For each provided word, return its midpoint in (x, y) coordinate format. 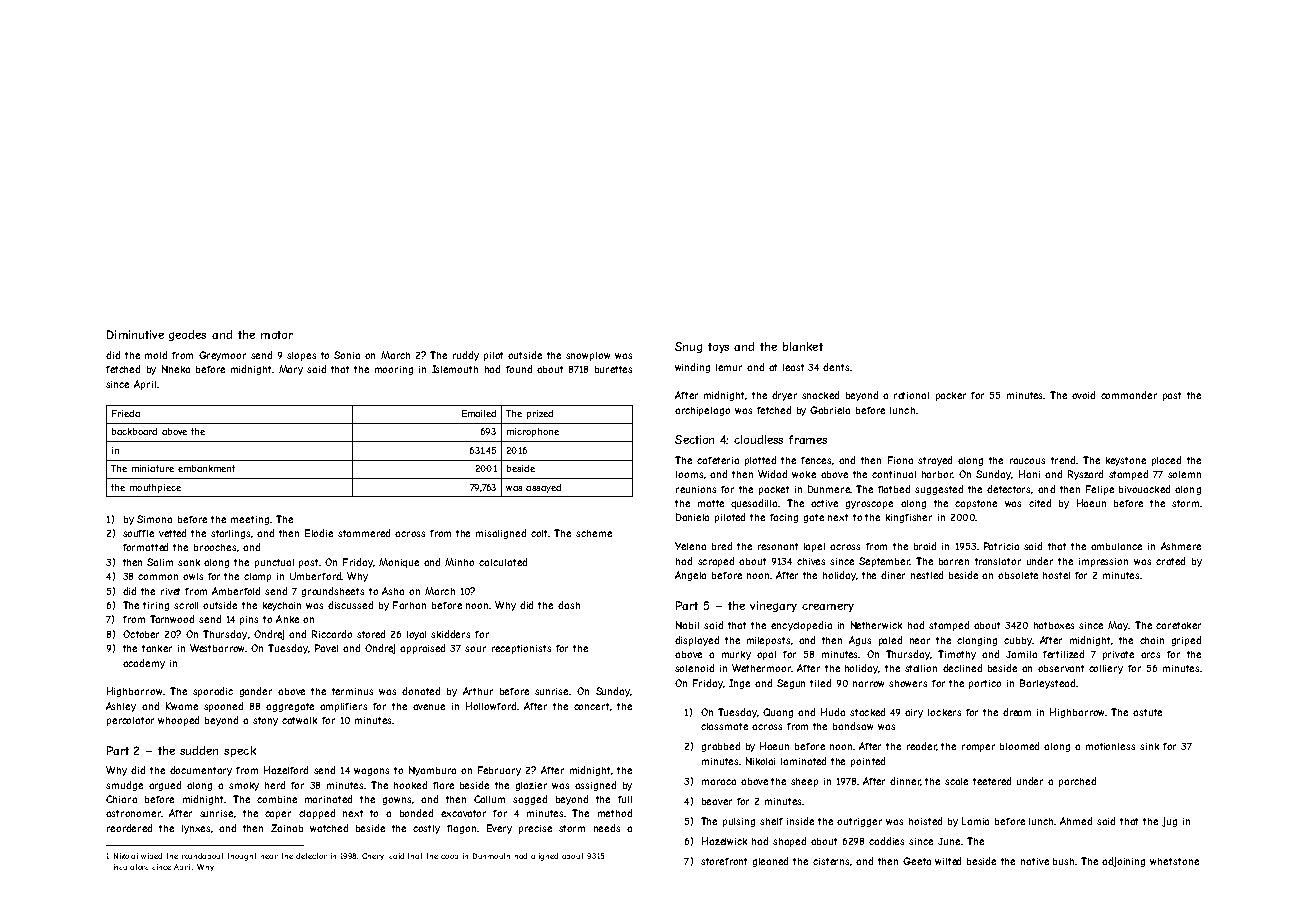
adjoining (1123, 862)
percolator (130, 721)
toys (718, 348)
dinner (905, 781)
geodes (187, 335)
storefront (724, 861)
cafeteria (718, 460)
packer (951, 396)
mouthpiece (155, 488)
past (1172, 396)
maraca (719, 782)
